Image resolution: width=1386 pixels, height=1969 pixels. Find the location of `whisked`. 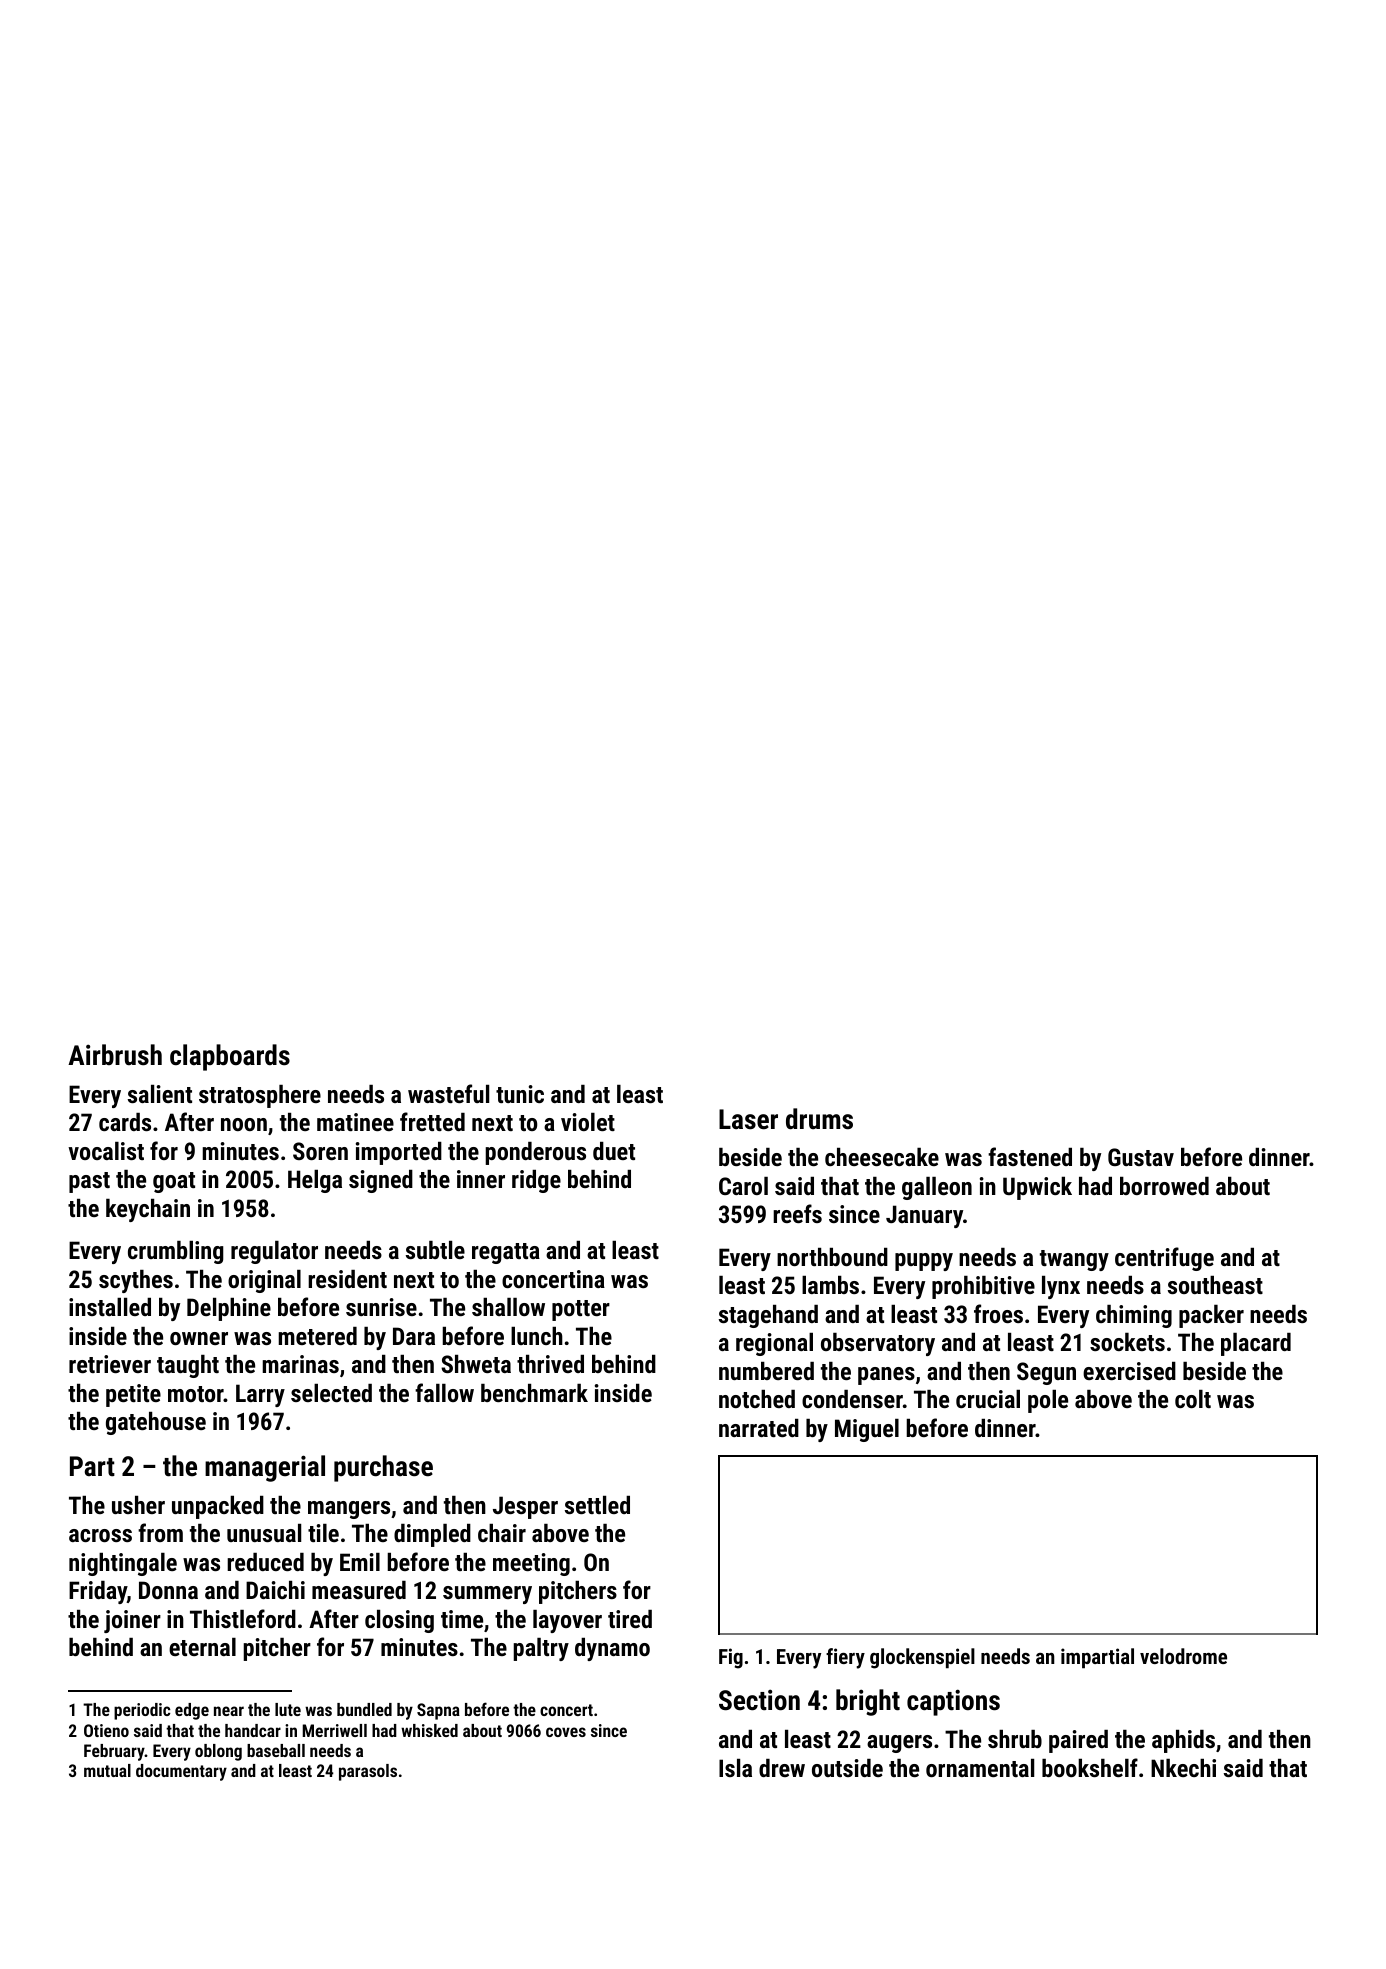

whisked is located at coordinates (429, 1730).
